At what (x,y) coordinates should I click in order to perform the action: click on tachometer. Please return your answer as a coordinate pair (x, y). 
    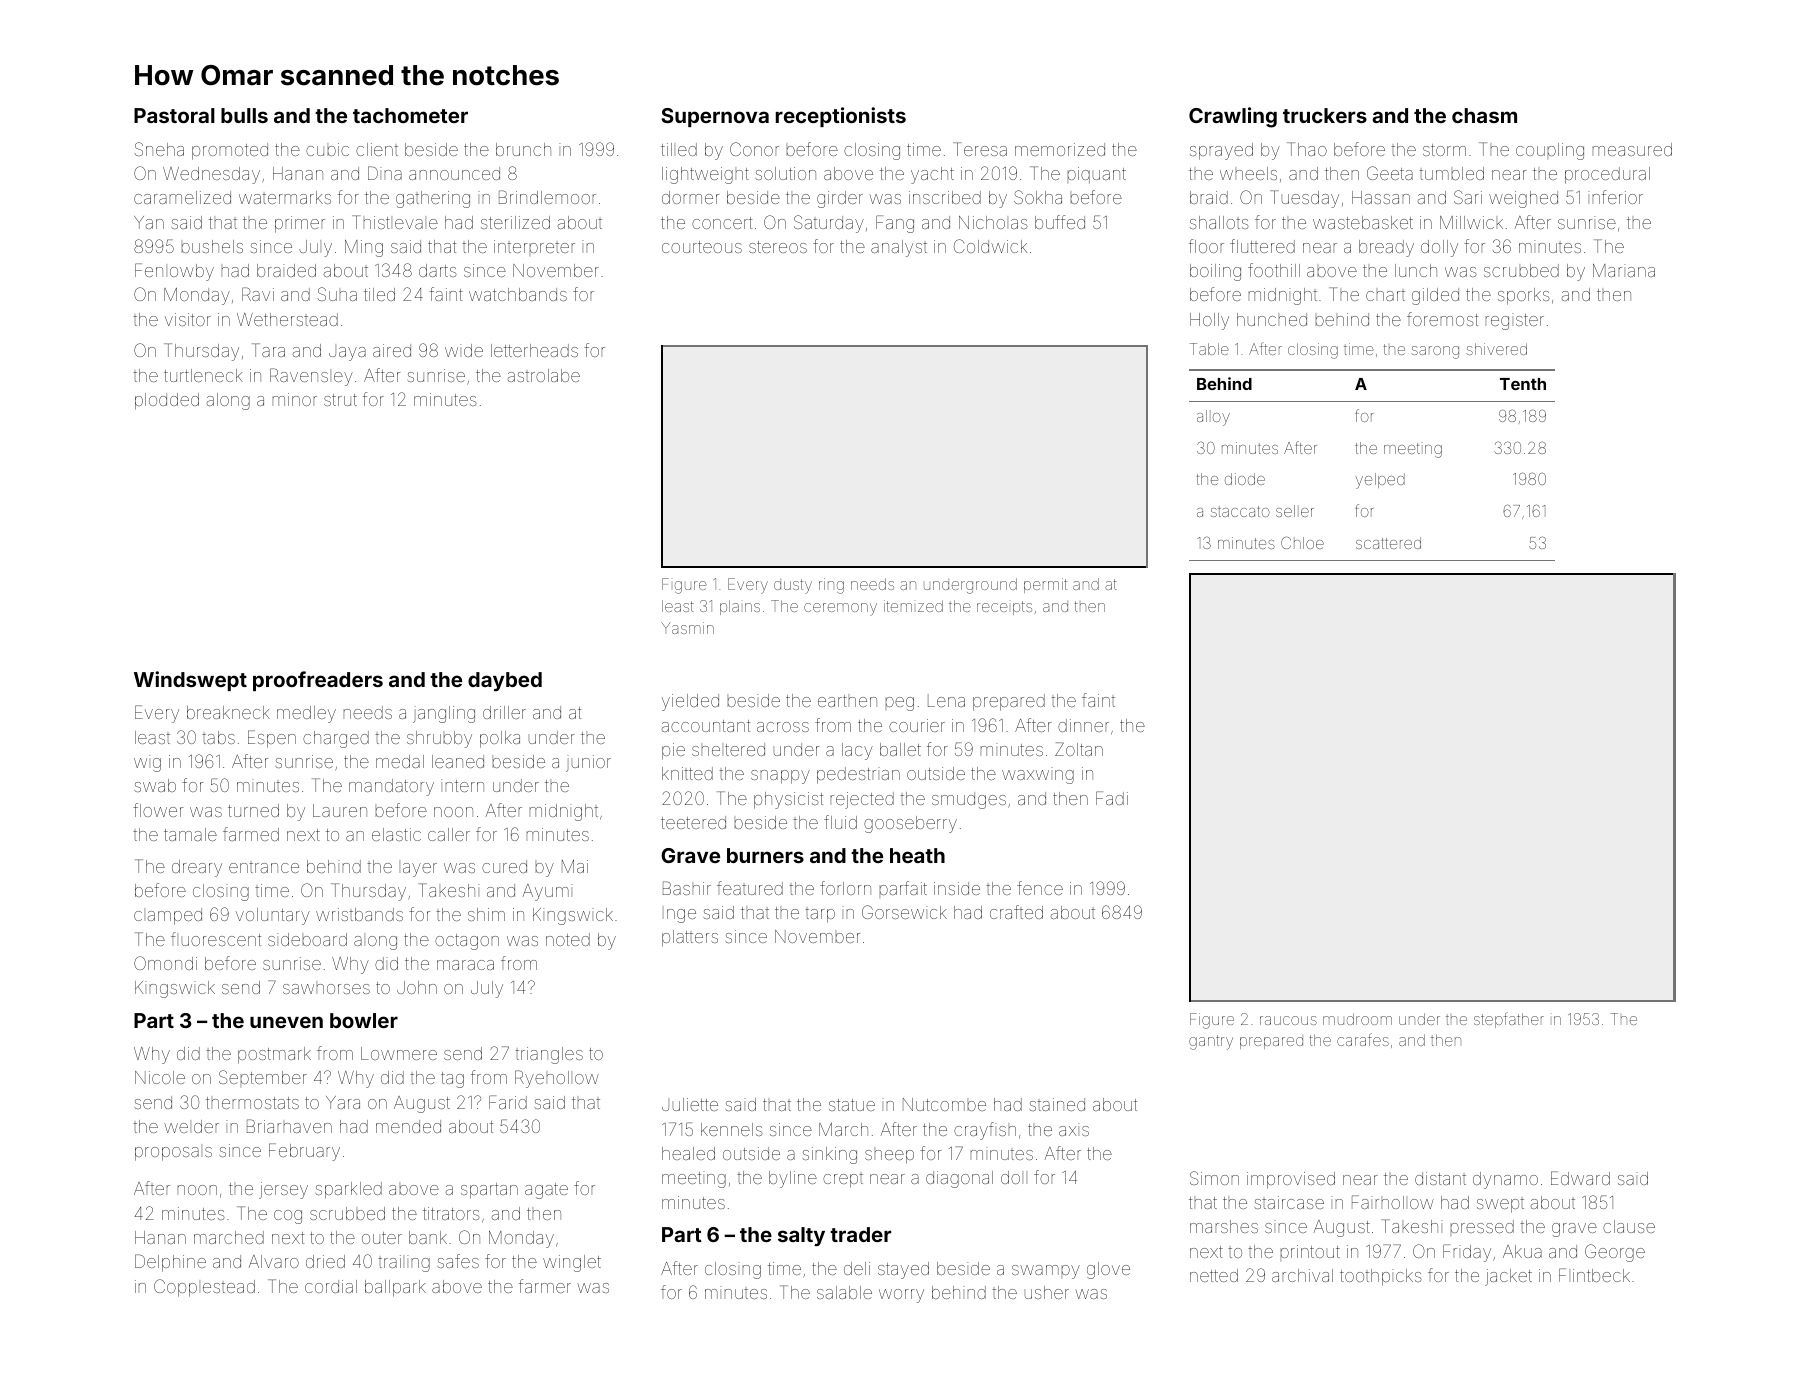
    Looking at the image, I should click on (410, 115).
